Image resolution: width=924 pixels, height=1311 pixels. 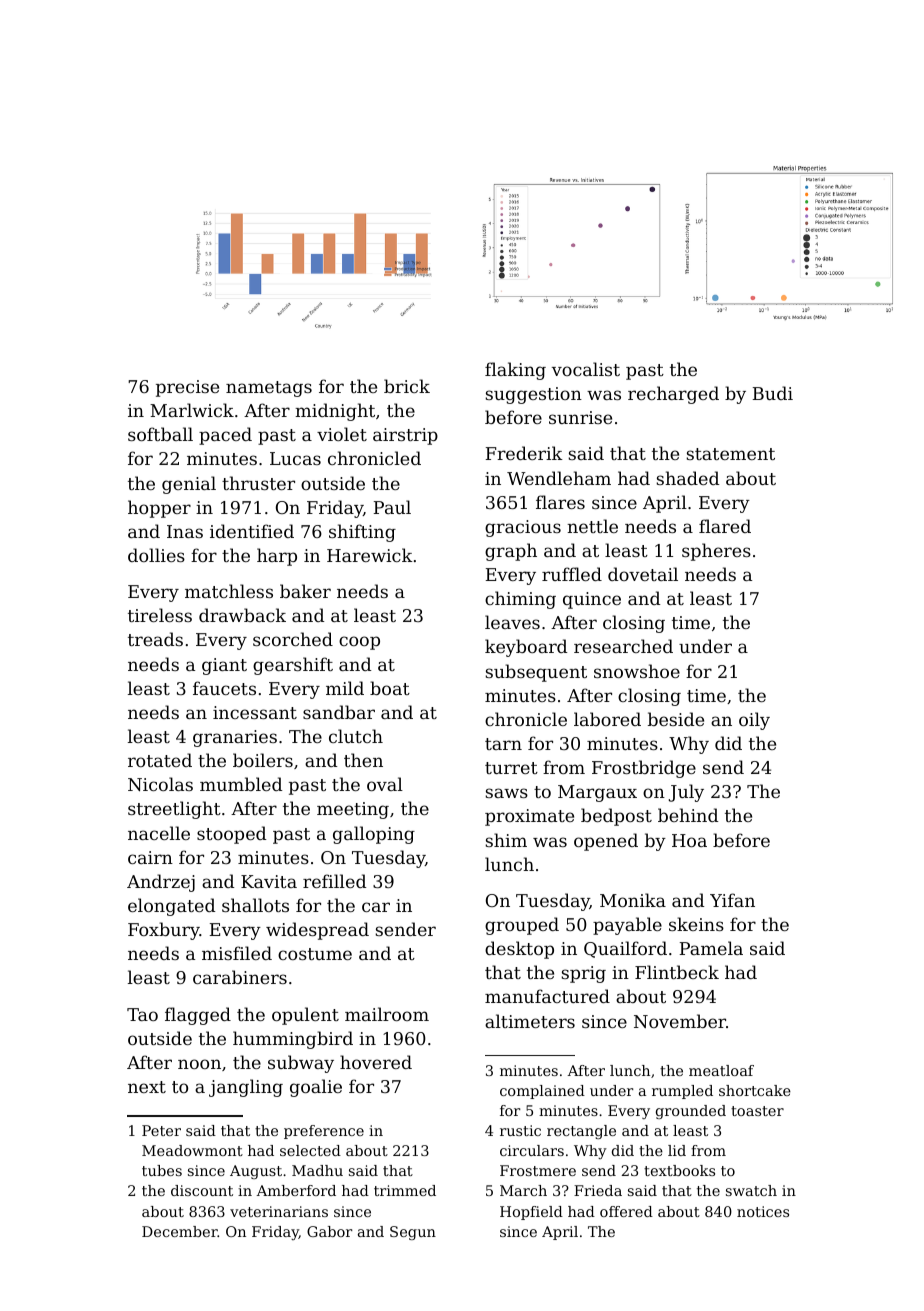 What do you see at coordinates (732, 900) in the page?
I see `Yifan` at bounding box center [732, 900].
